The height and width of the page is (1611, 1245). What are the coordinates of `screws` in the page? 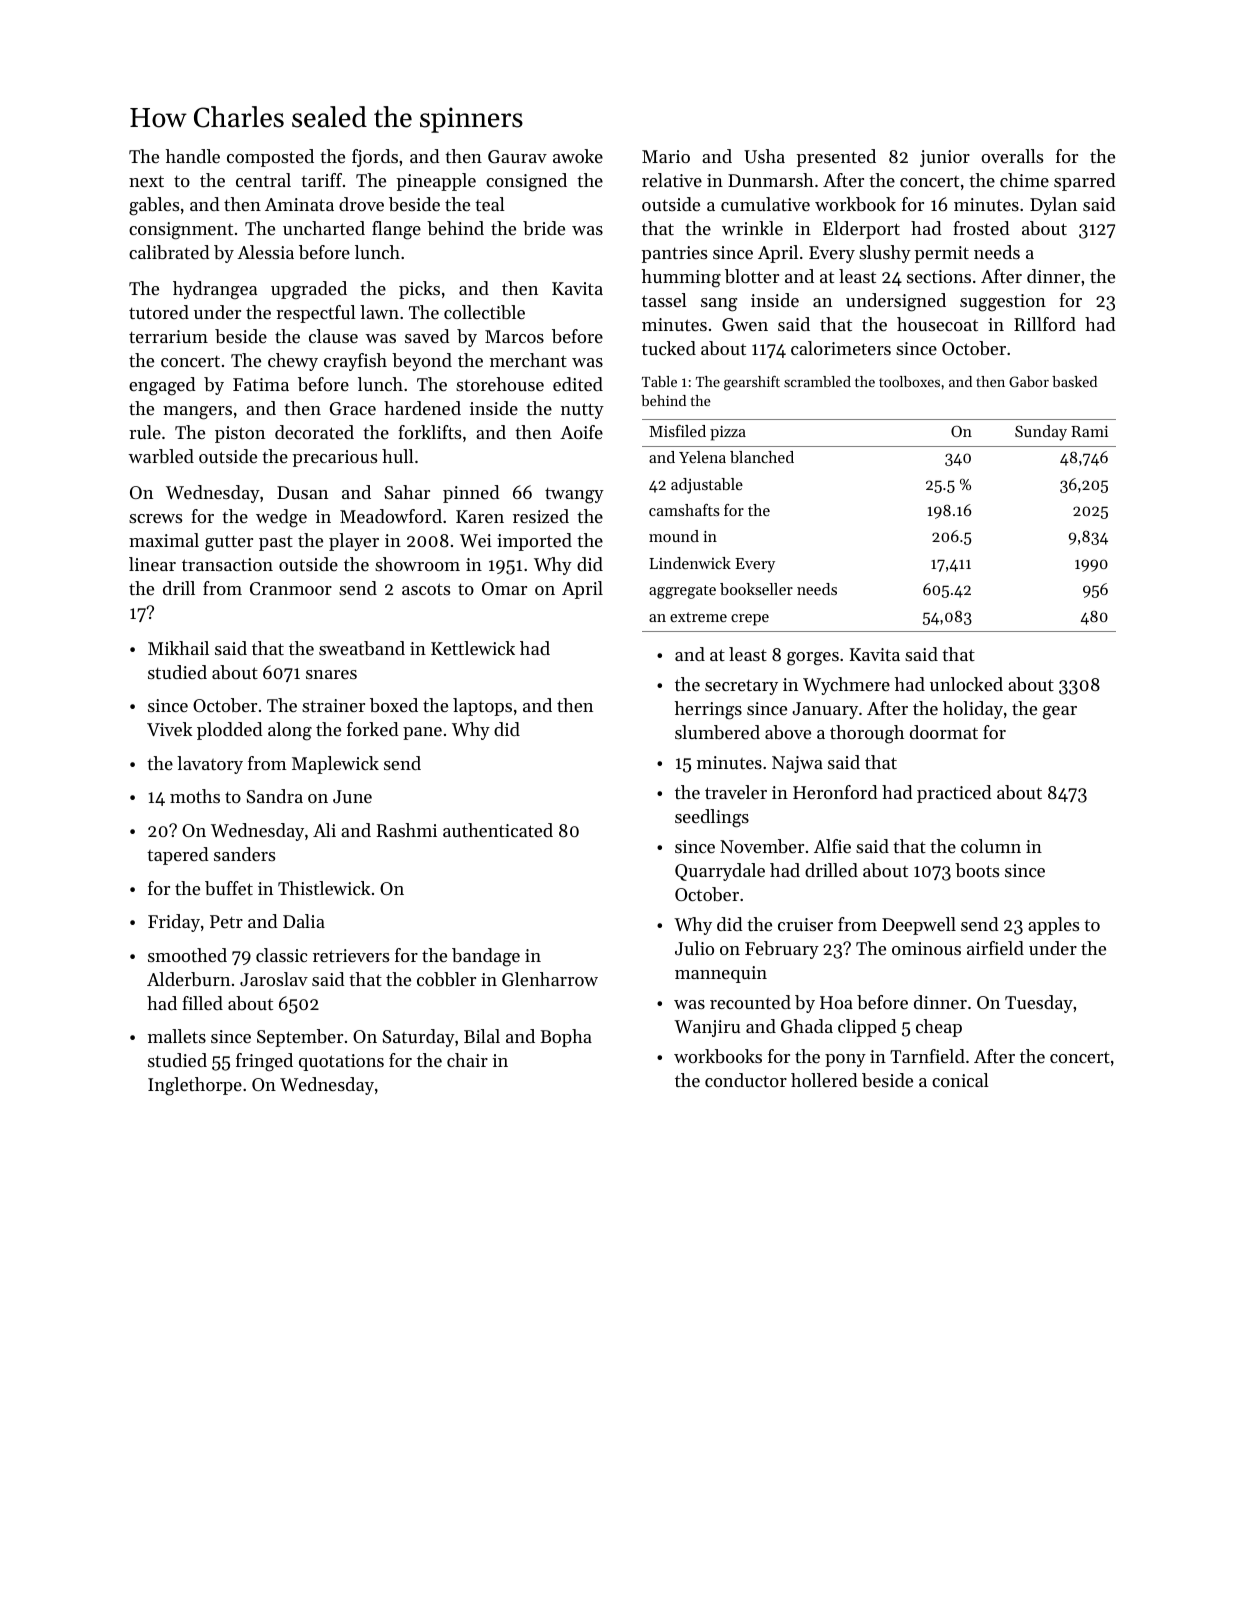 It's located at (155, 518).
